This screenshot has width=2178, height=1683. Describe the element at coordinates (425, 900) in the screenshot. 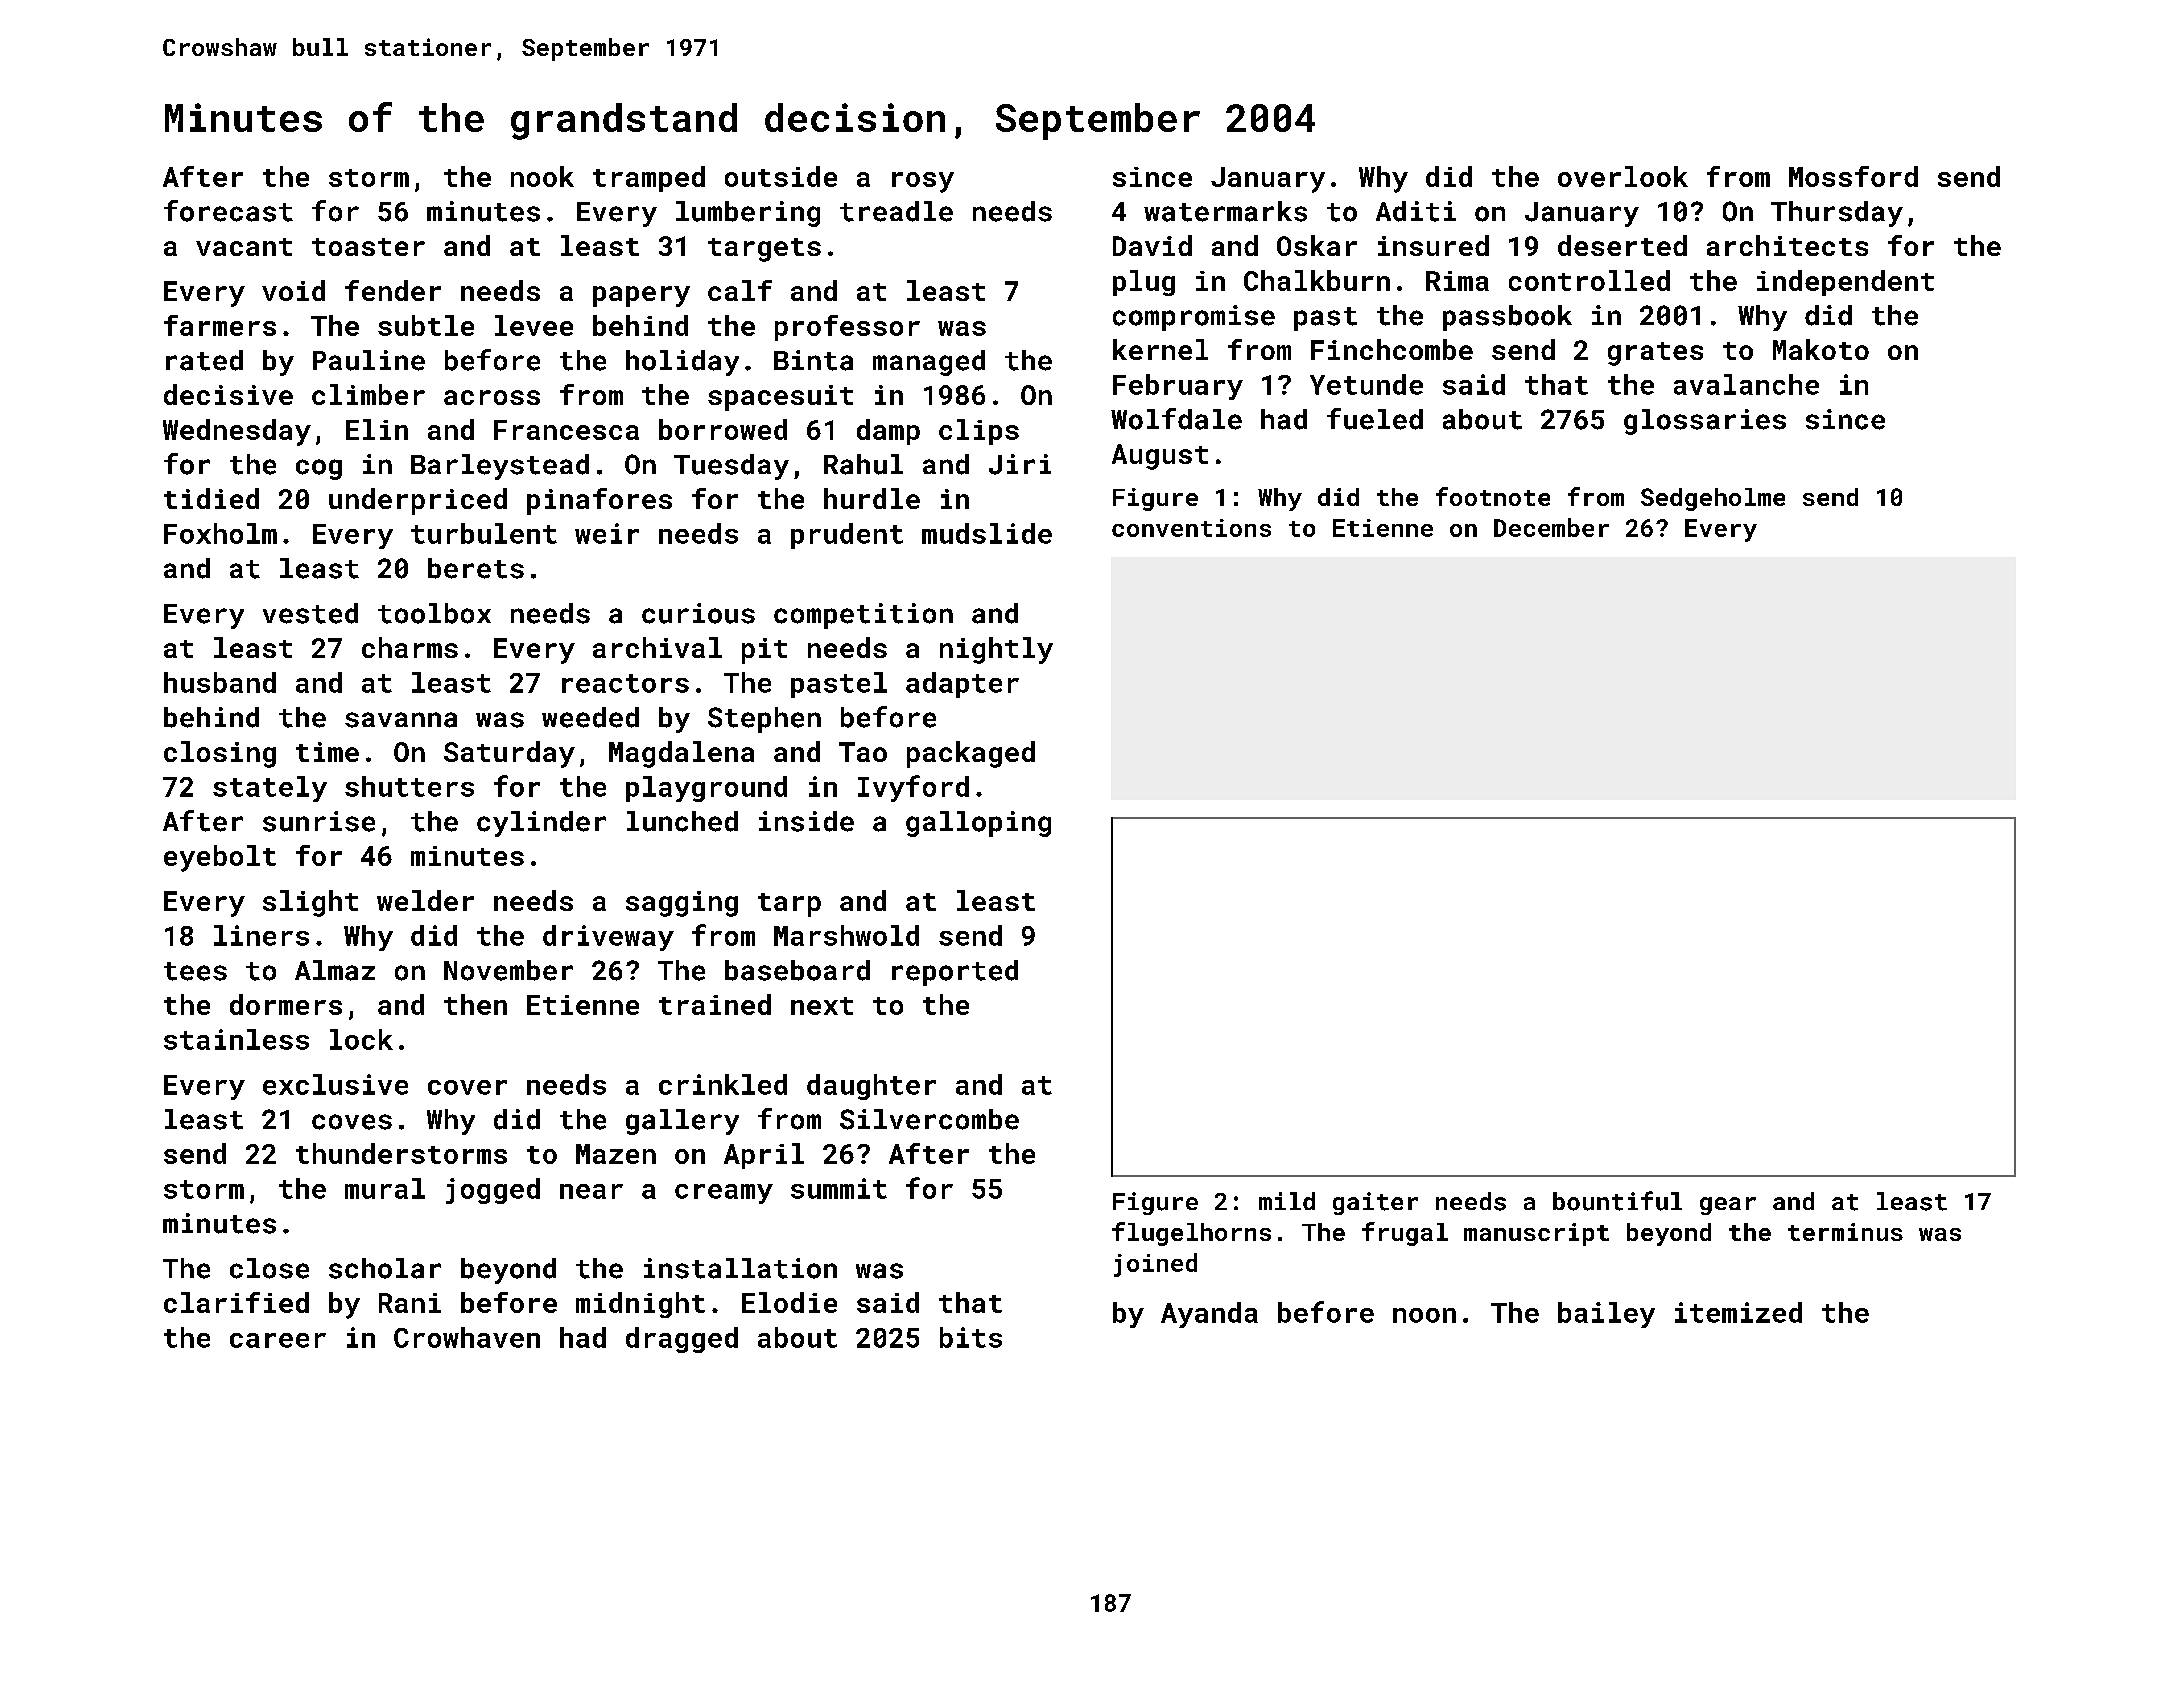

I see `welder` at that location.
